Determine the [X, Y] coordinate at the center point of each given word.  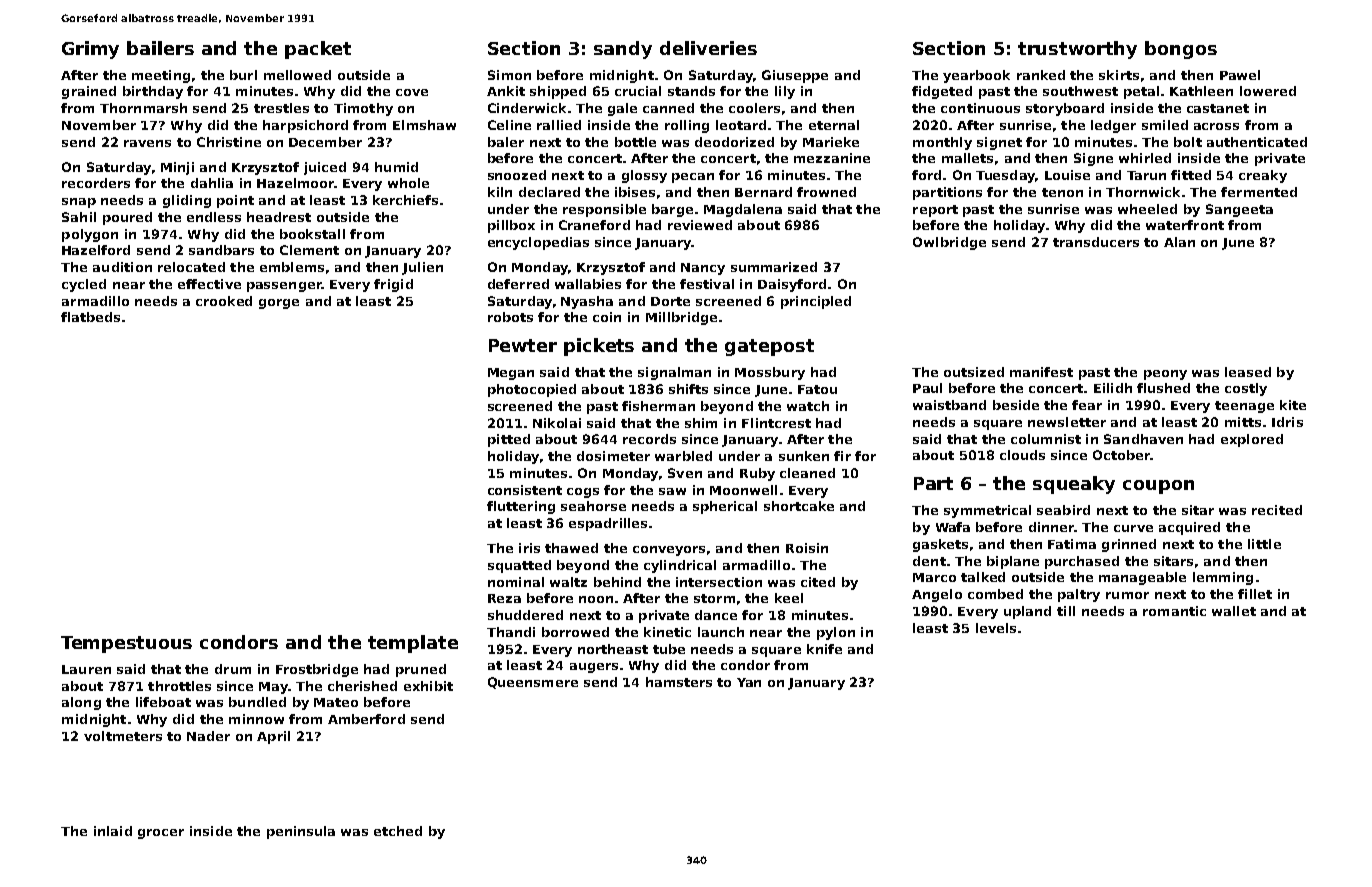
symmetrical [987, 511]
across [1216, 126]
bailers [160, 48]
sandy [623, 50]
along [81, 703]
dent [929, 561]
